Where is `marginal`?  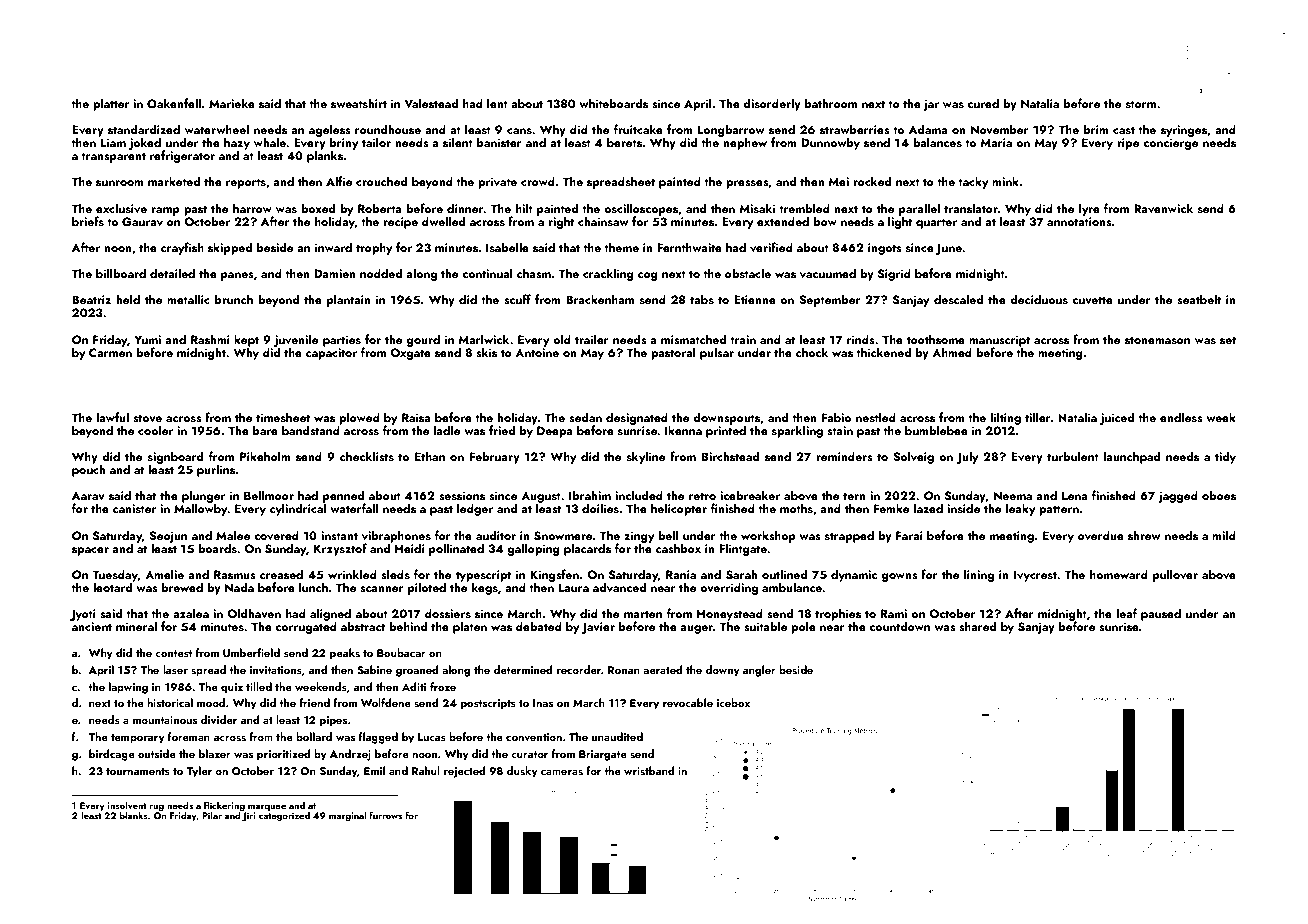 marginal is located at coordinates (347, 816).
